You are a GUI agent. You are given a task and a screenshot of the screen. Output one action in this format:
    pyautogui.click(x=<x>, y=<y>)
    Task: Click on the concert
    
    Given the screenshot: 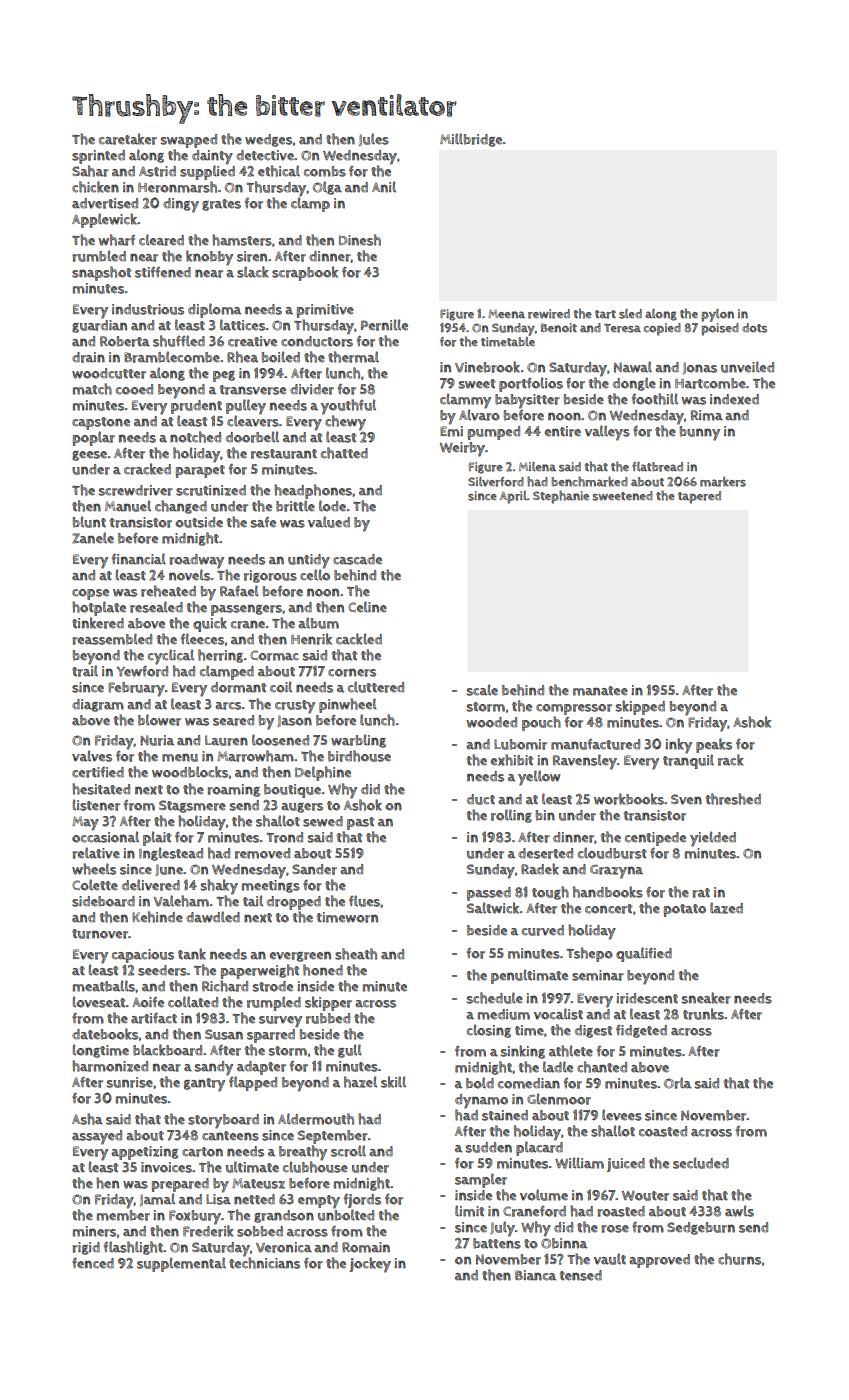 What is the action you would take?
    pyautogui.click(x=608, y=909)
